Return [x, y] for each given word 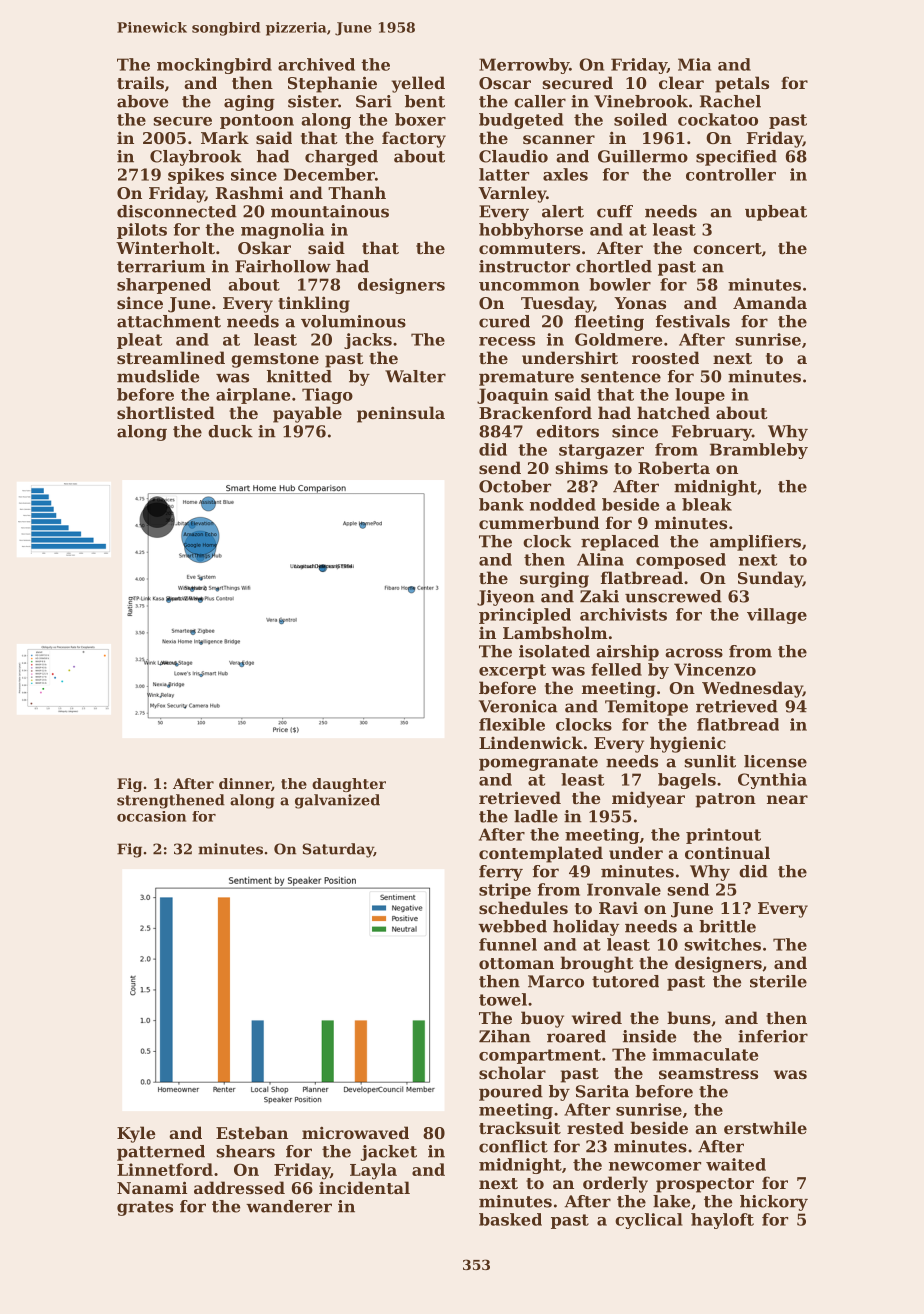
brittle [727, 926]
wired [597, 1017]
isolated [554, 651]
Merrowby [524, 66]
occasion [151, 816]
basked [510, 1219]
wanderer [289, 1206]
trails [140, 82]
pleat [139, 341]
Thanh [357, 192]
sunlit [710, 761]
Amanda [770, 302]
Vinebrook [641, 101]
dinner [245, 783]
